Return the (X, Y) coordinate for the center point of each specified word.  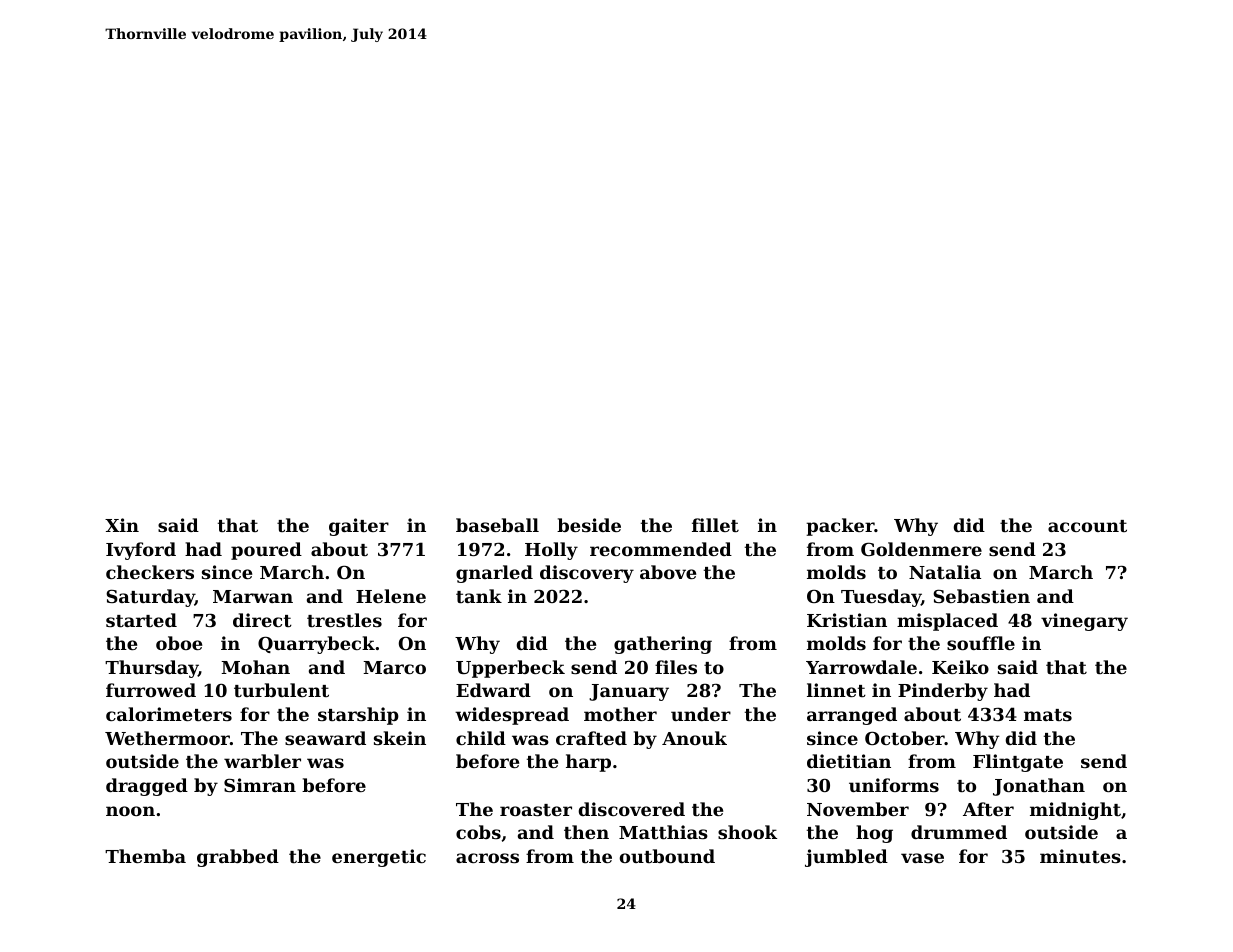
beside (589, 525)
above (668, 572)
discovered (632, 809)
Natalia (945, 572)
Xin (122, 525)
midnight (1075, 811)
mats (1048, 715)
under (701, 714)
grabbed (238, 858)
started (141, 620)
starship (358, 716)
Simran (260, 785)
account (1087, 526)
